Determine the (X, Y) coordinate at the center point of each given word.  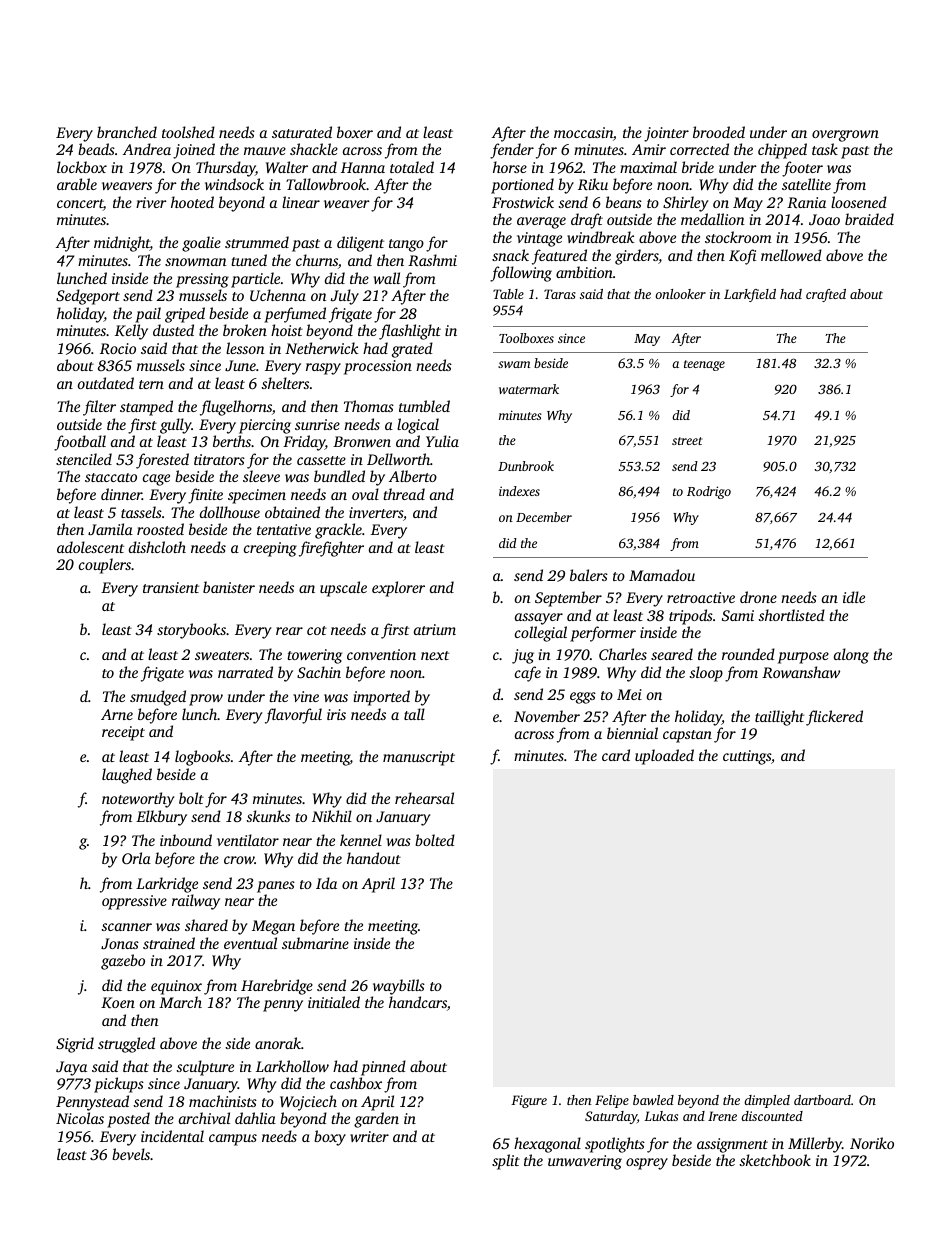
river (151, 202)
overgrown (845, 136)
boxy (330, 1138)
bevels (131, 1154)
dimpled (767, 1101)
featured (559, 257)
